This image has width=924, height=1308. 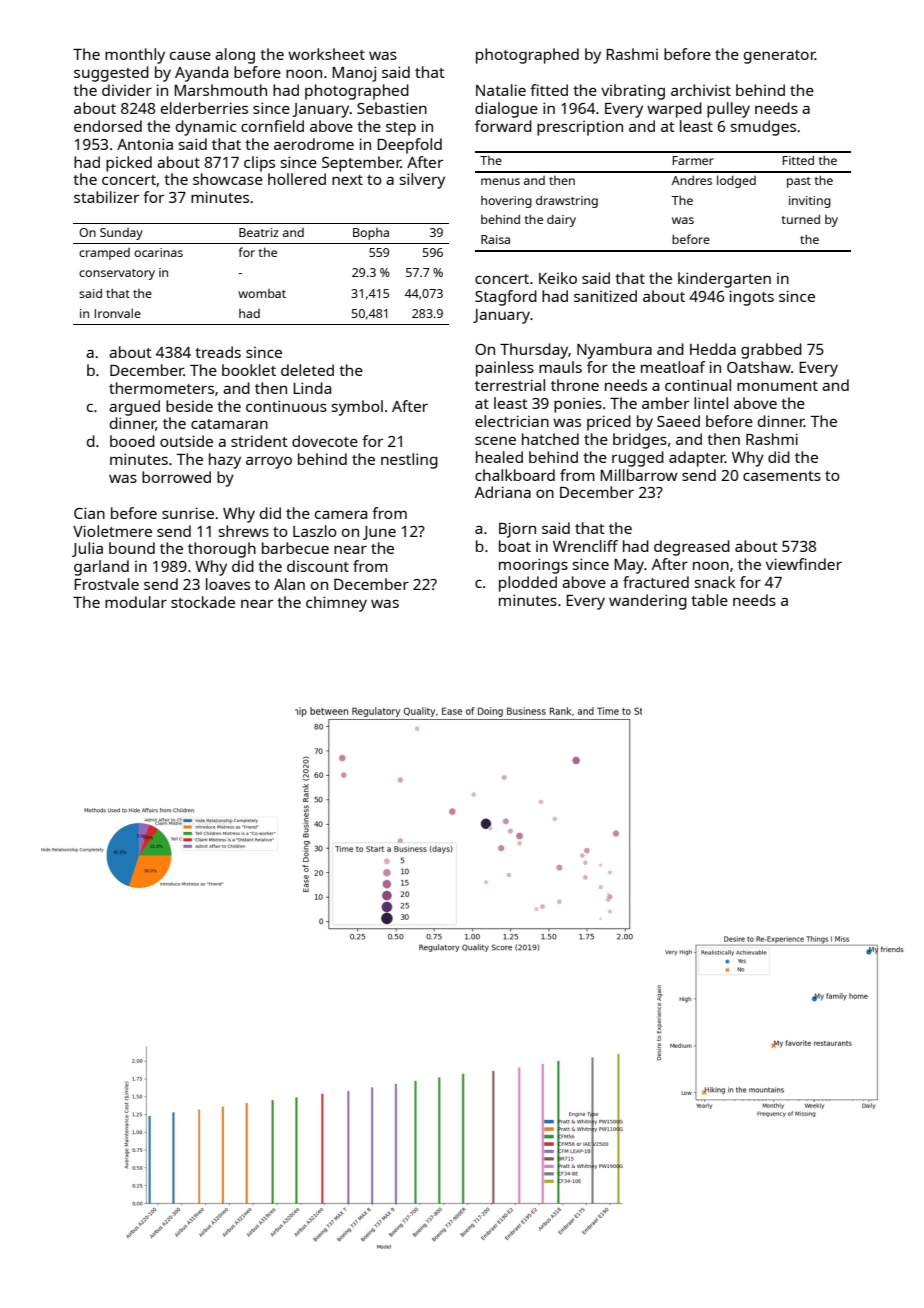 What do you see at coordinates (259, 232) in the image?
I see `Beatriz` at bounding box center [259, 232].
